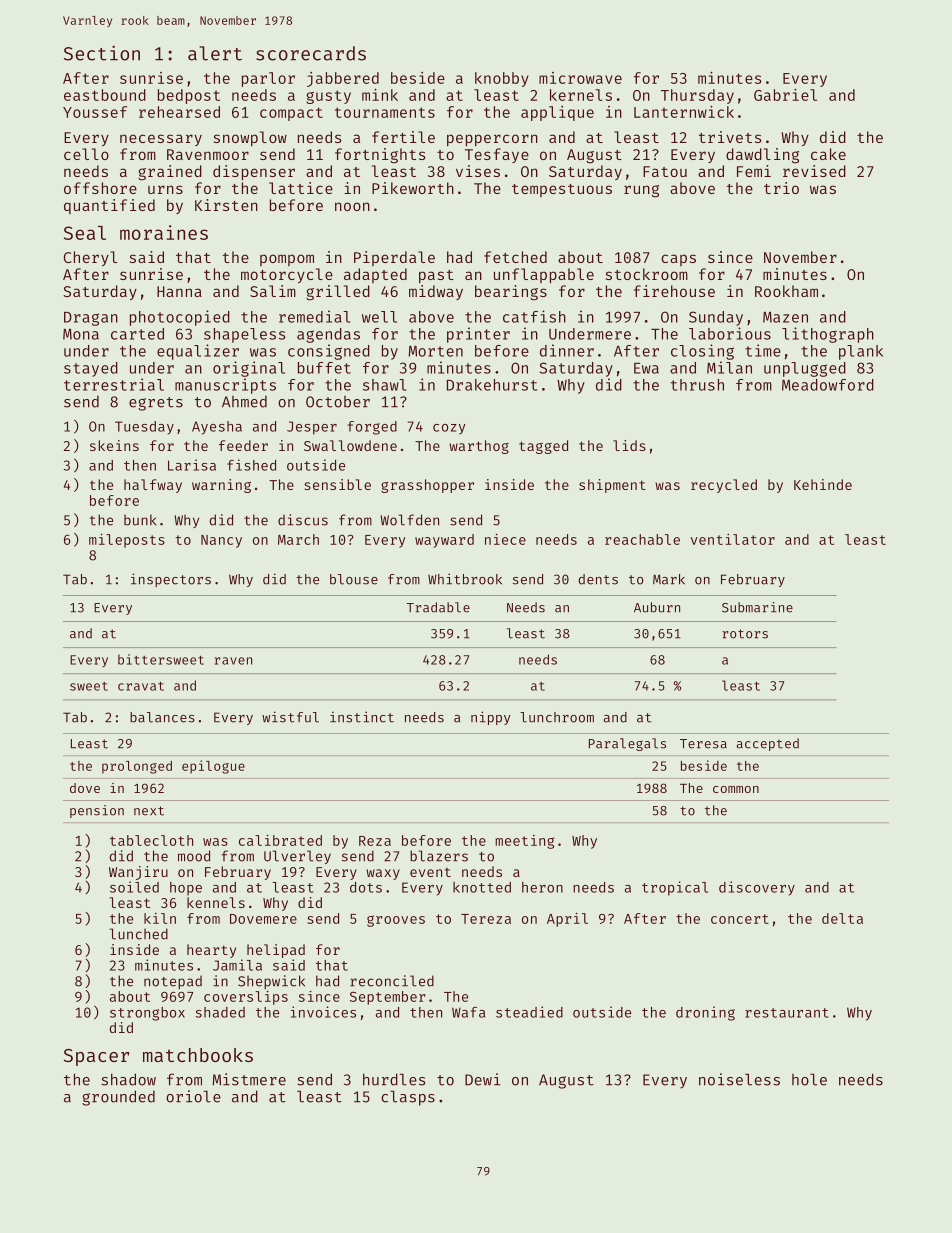 This screenshot has width=952, height=1233. I want to click on vises, so click(478, 171).
